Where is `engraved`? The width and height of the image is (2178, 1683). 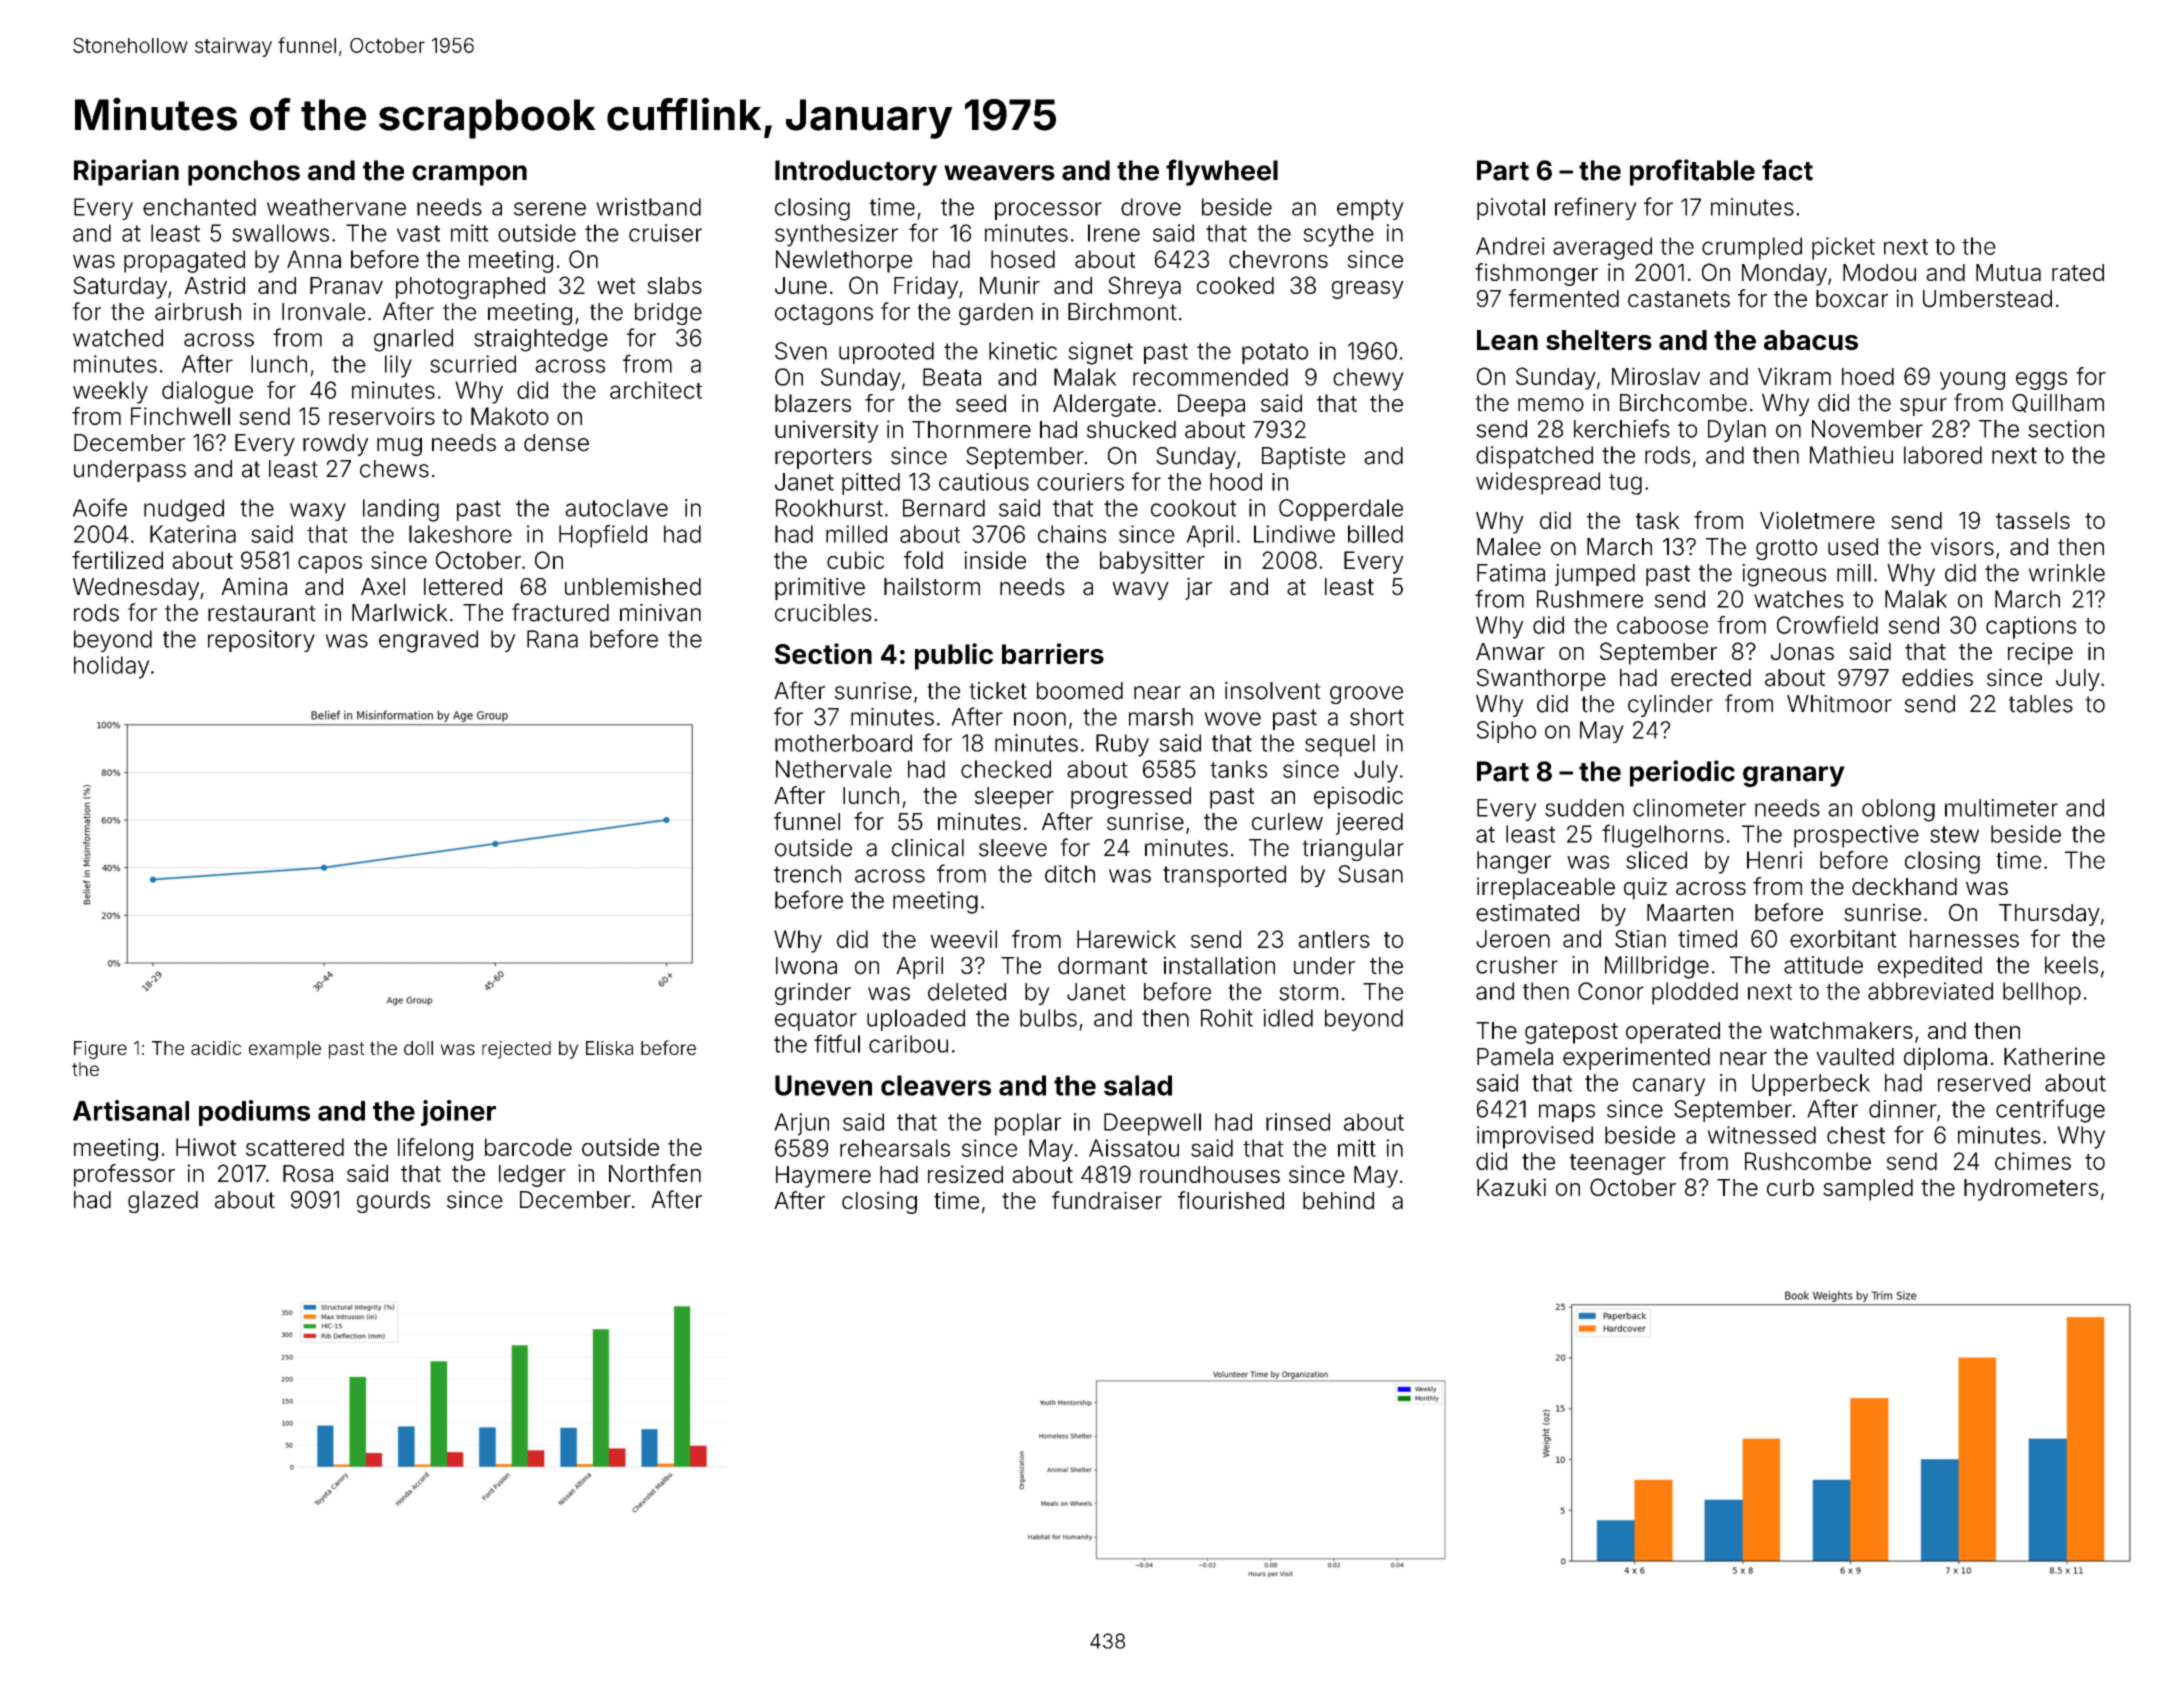
engraved is located at coordinates (428, 641).
